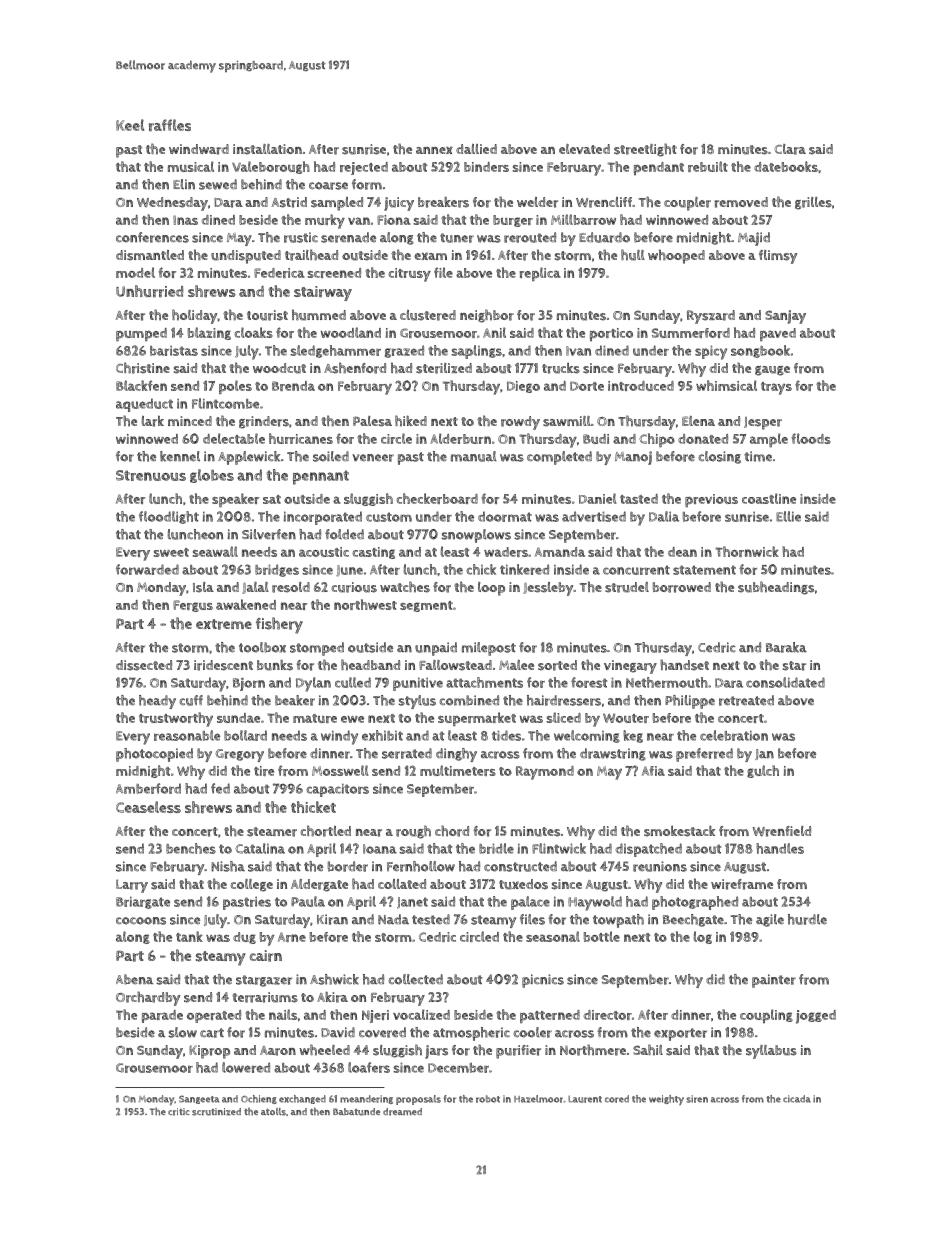 The image size is (952, 1233). I want to click on hummed, so click(319, 315).
